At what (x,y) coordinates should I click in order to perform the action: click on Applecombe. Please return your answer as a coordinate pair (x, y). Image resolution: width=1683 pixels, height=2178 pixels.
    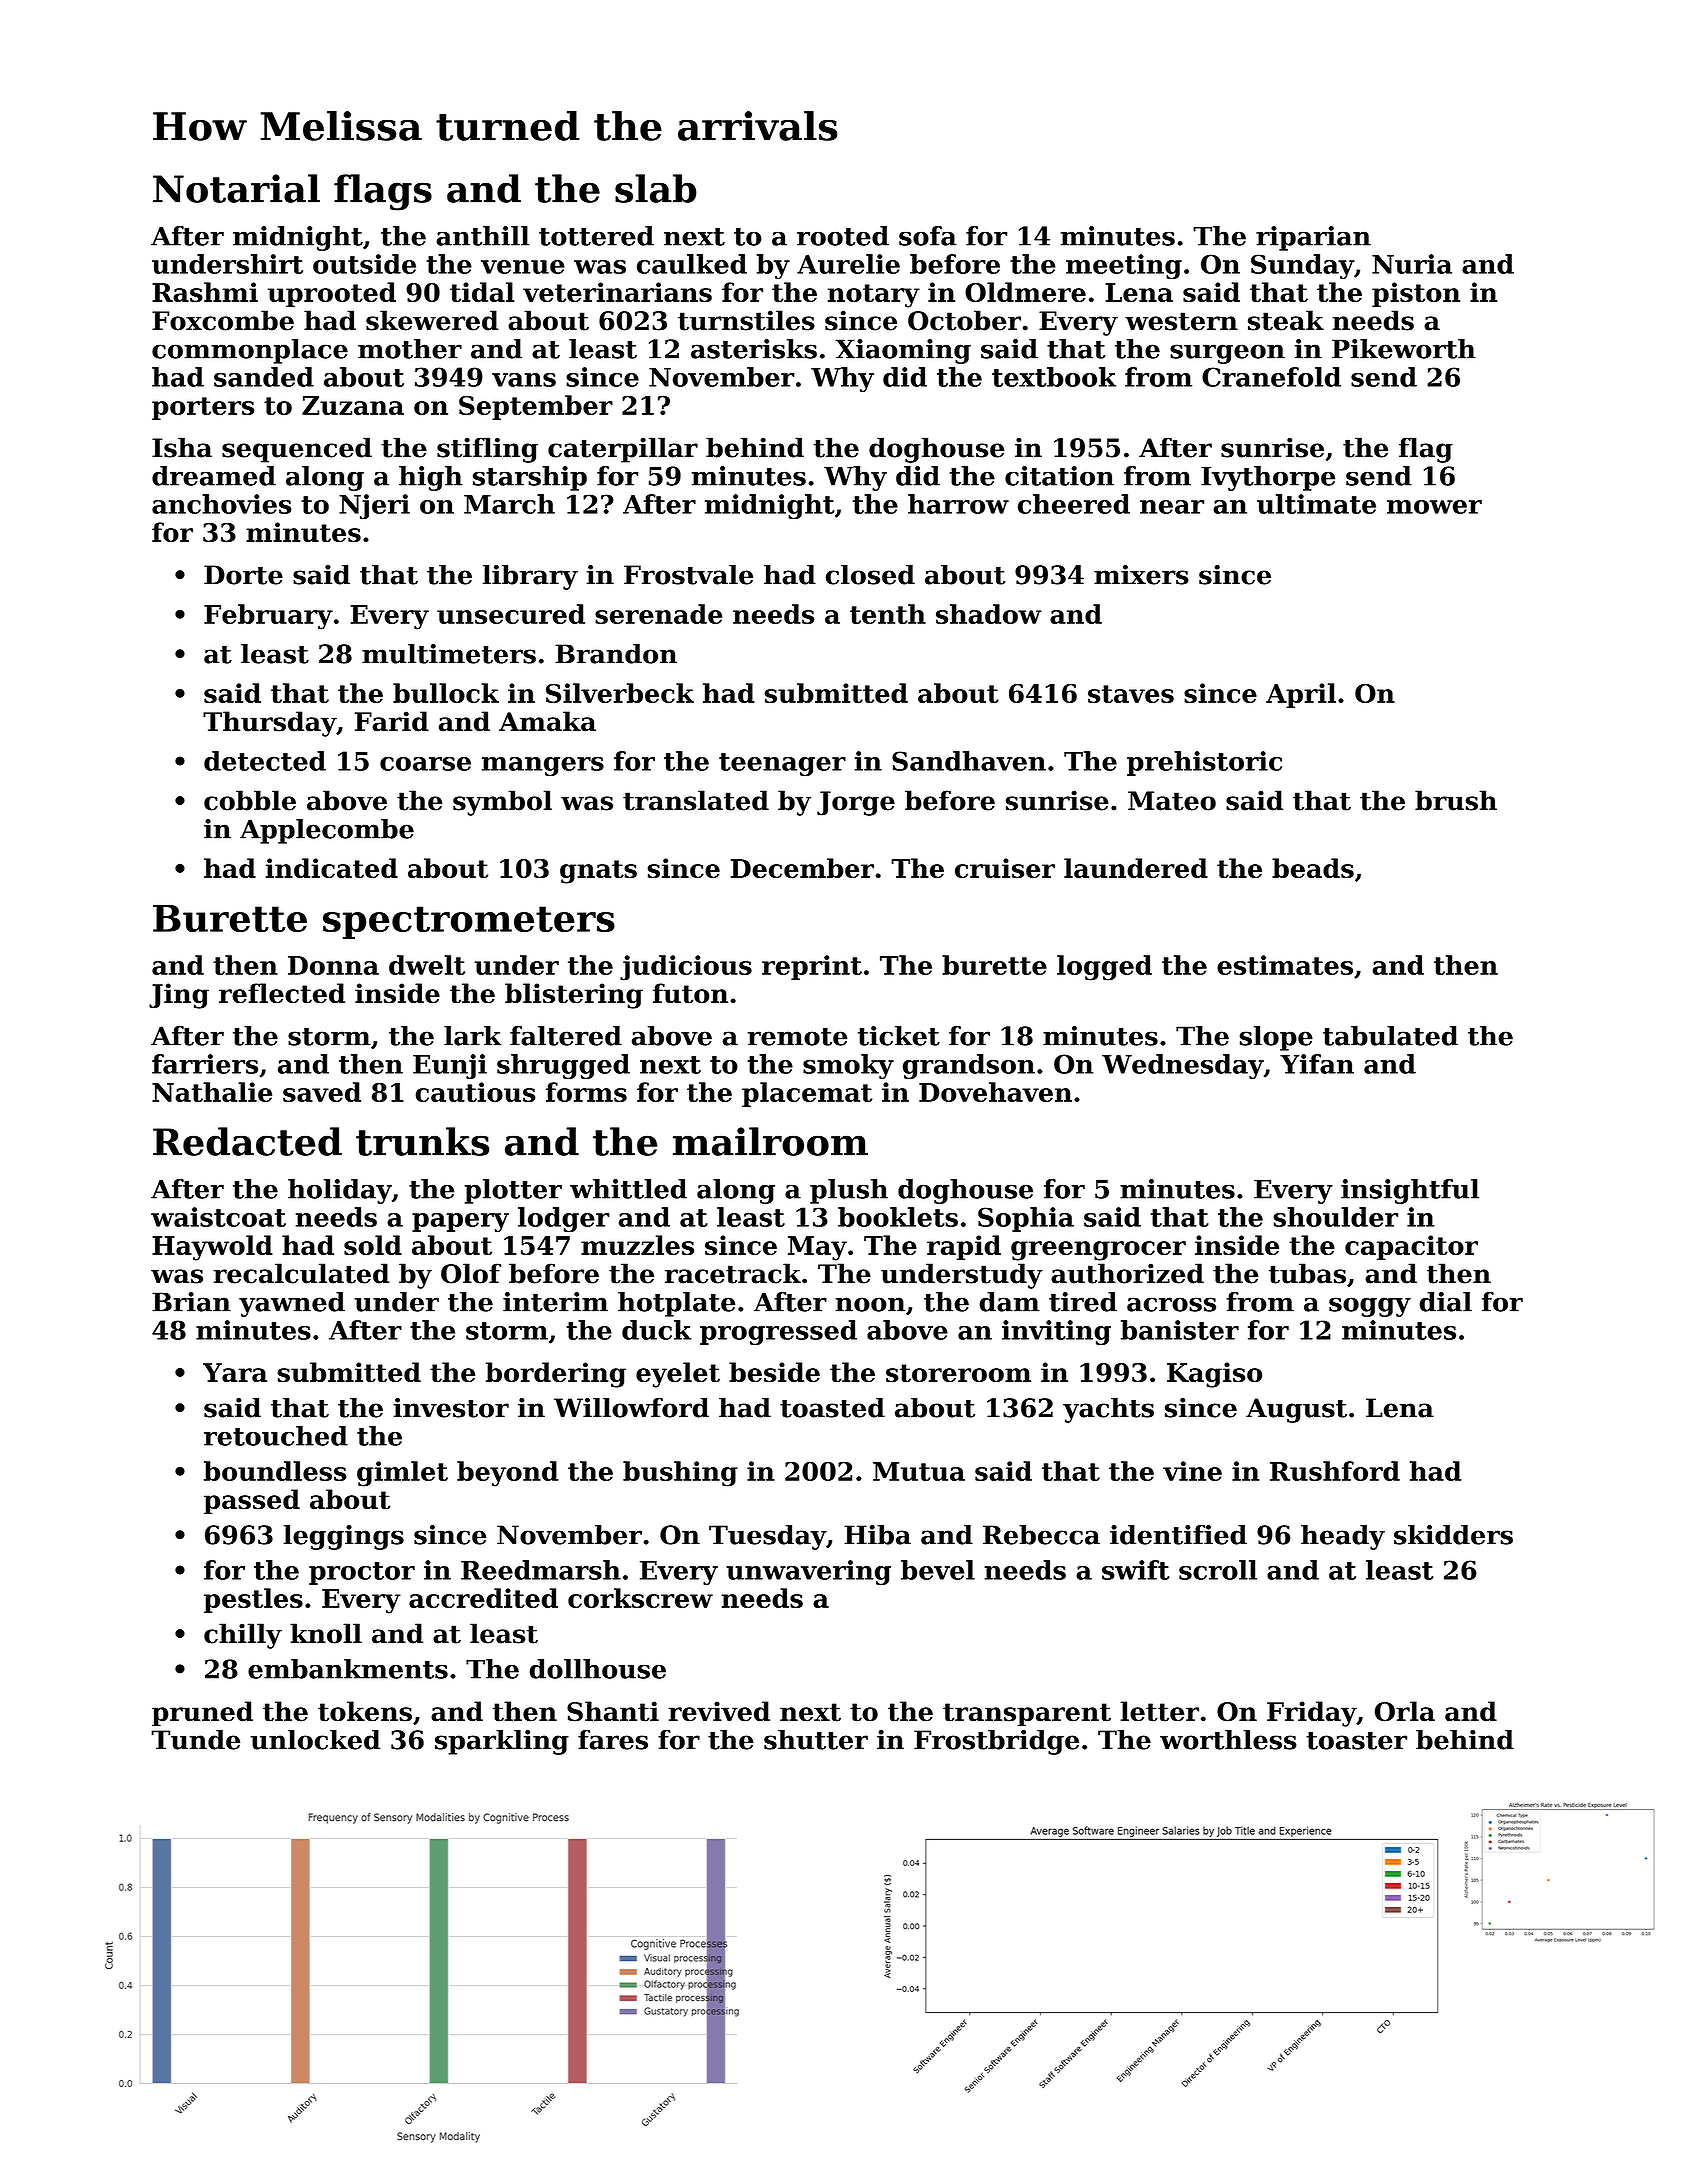
    Looking at the image, I should click on (327, 831).
